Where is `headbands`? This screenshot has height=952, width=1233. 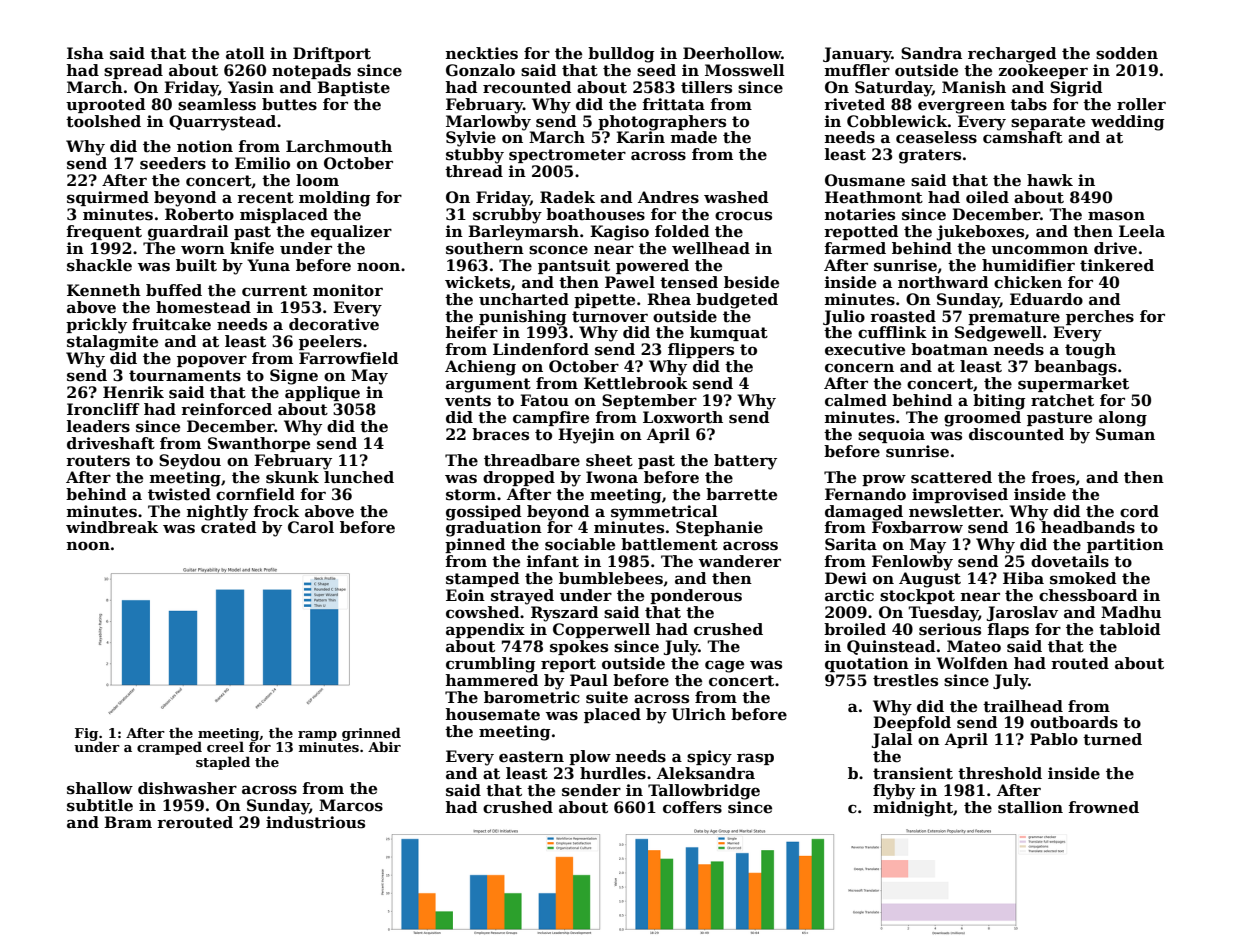 headbands is located at coordinates (1088, 527).
